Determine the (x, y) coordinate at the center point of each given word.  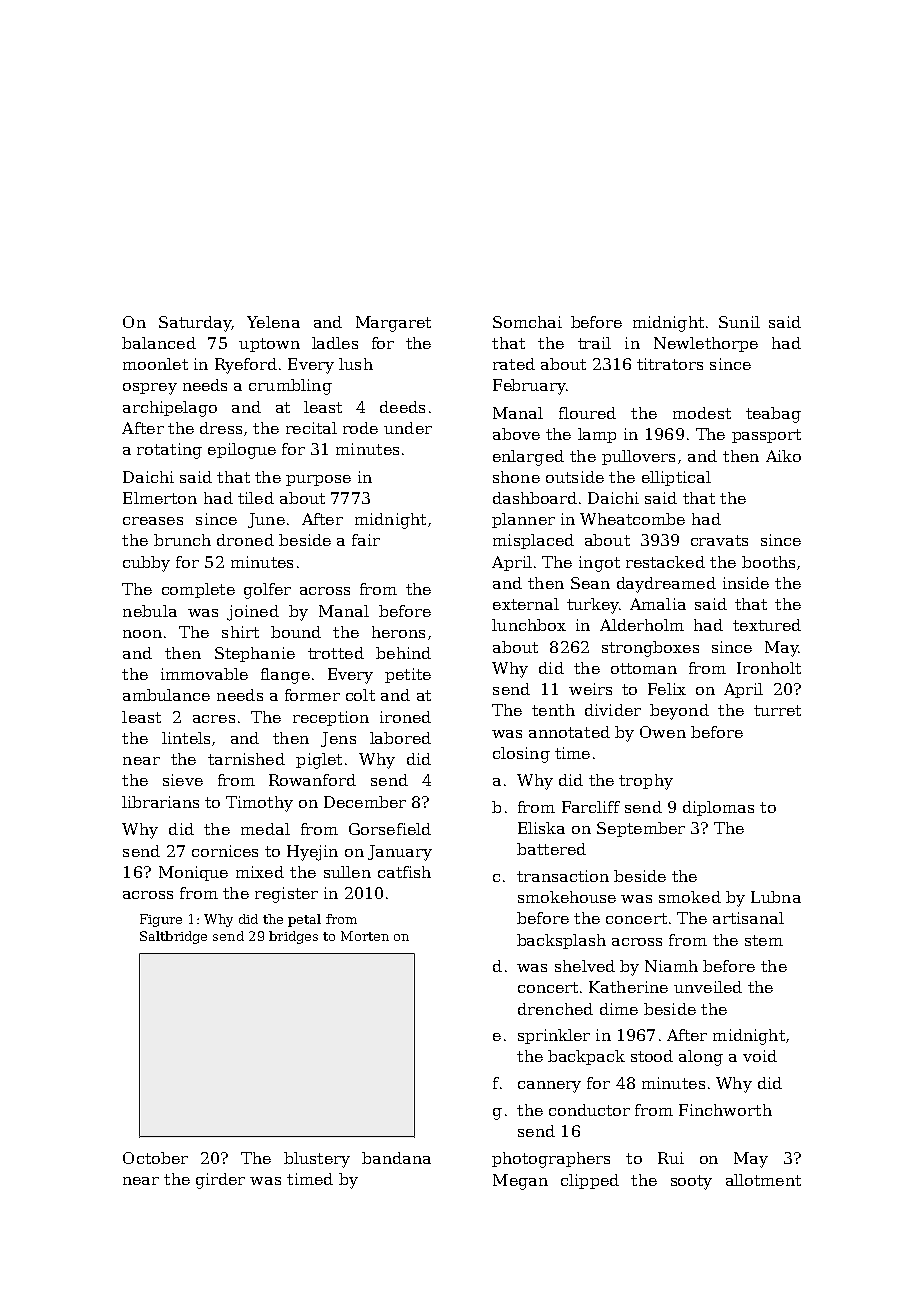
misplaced (533, 541)
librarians (160, 802)
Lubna (776, 897)
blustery (317, 1160)
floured (587, 413)
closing (521, 755)
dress (221, 428)
